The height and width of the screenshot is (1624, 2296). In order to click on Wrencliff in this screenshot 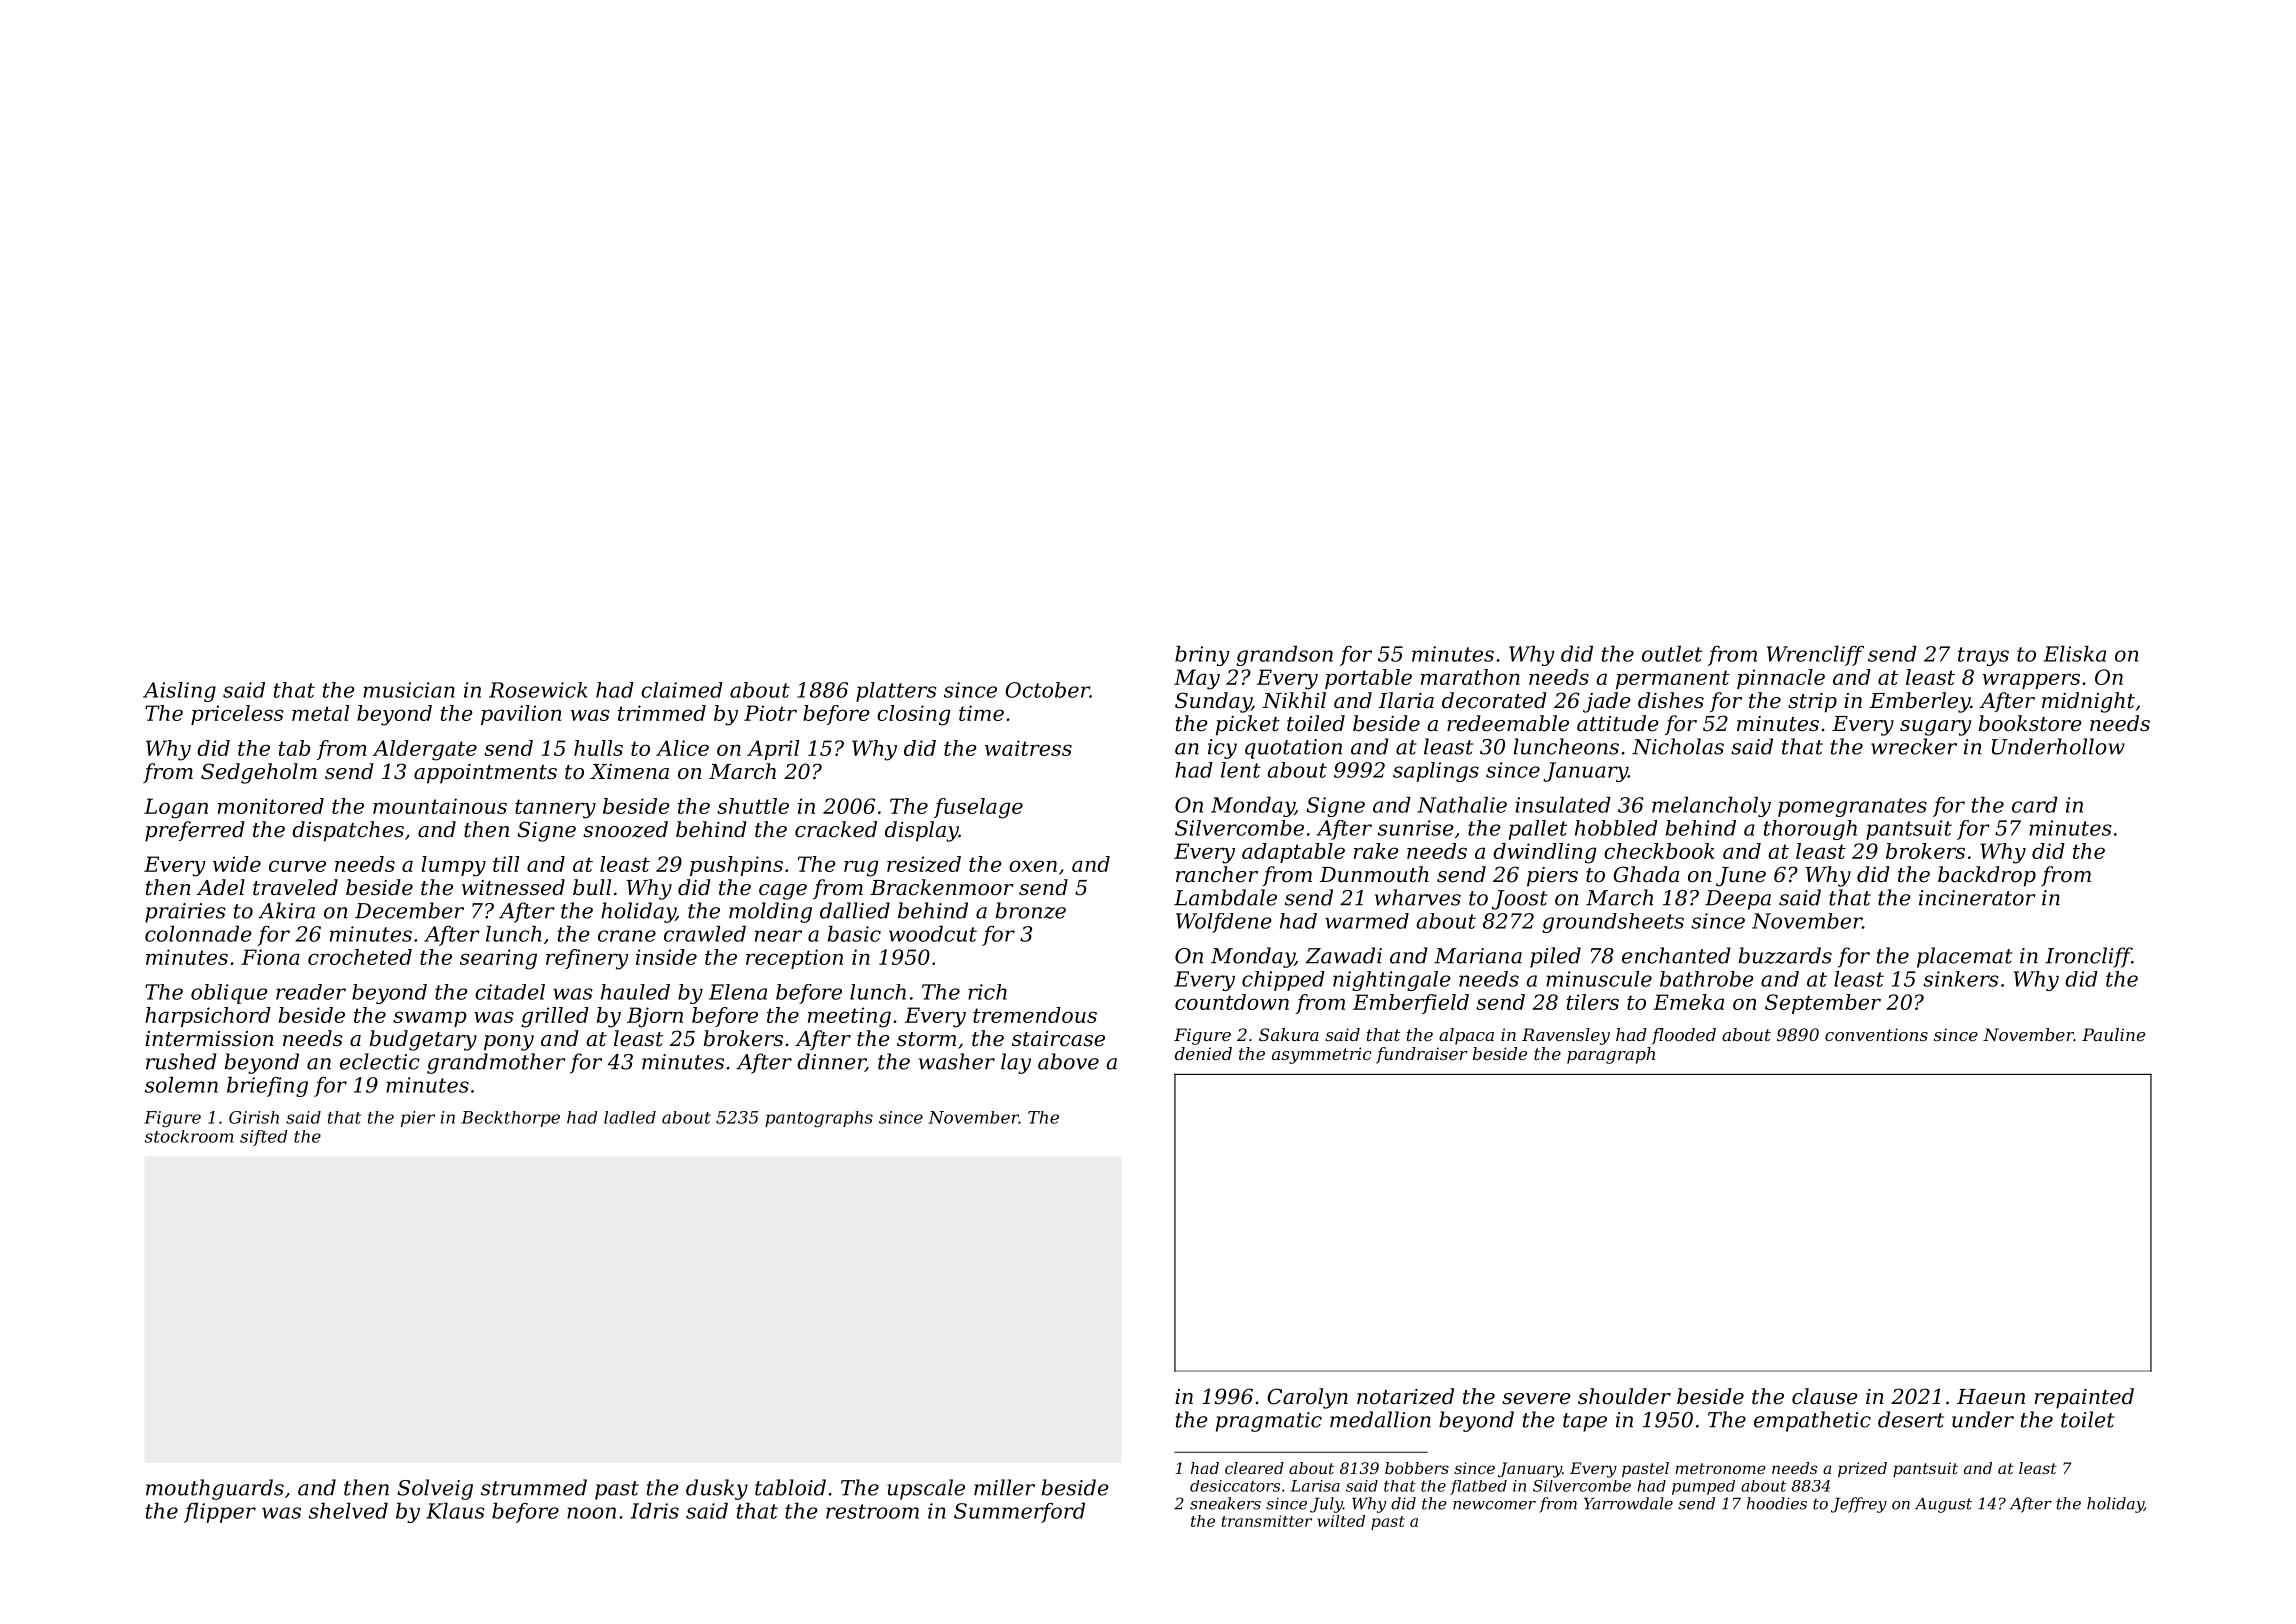, I will do `click(1815, 655)`.
